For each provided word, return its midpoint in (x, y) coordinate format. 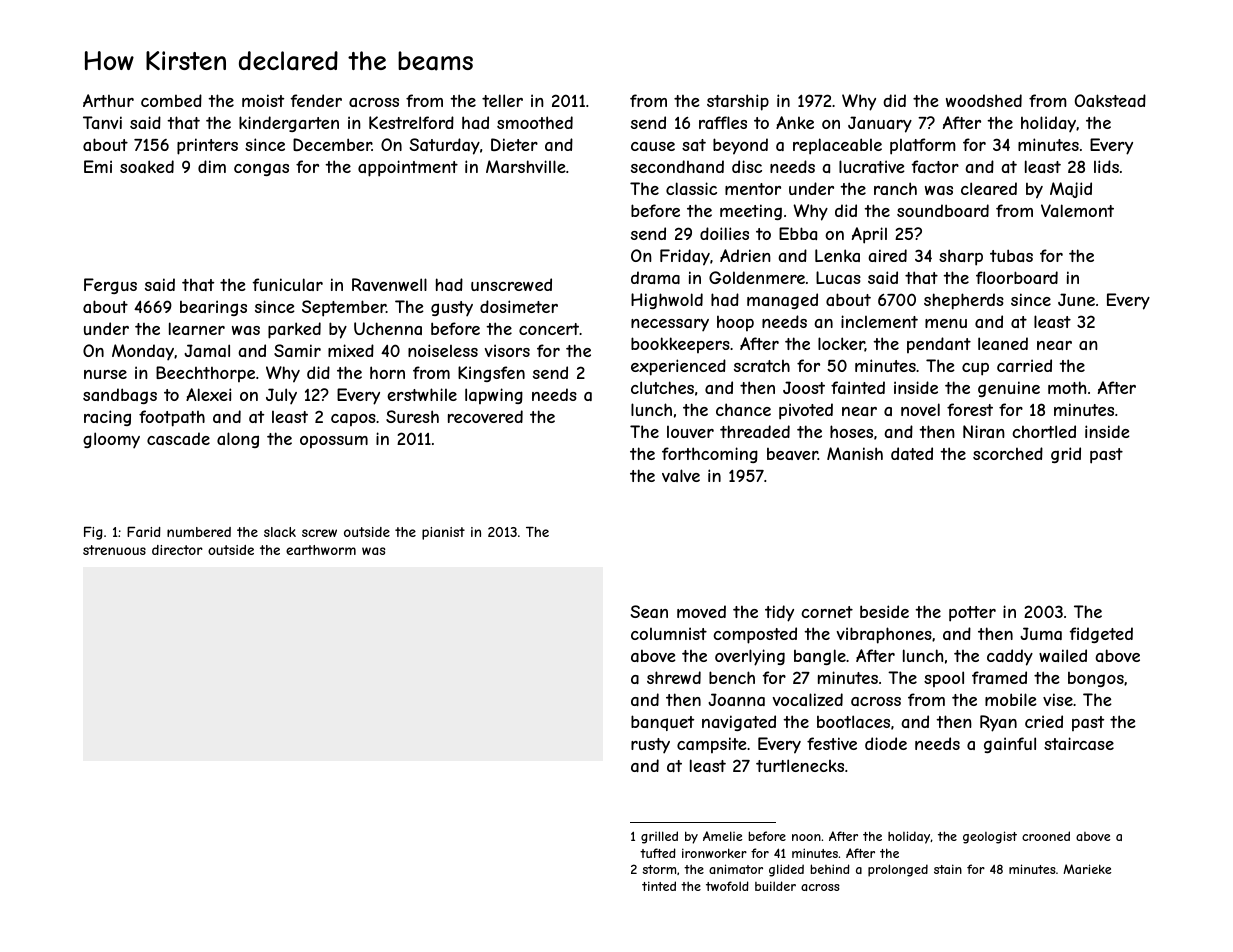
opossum (334, 442)
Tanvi (102, 122)
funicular (288, 284)
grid (1066, 455)
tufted (658, 853)
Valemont (1077, 210)
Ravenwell (389, 284)
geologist (990, 837)
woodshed (984, 100)
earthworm (321, 550)
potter (972, 614)
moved (701, 611)
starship (738, 102)
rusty (650, 746)
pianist (443, 533)
